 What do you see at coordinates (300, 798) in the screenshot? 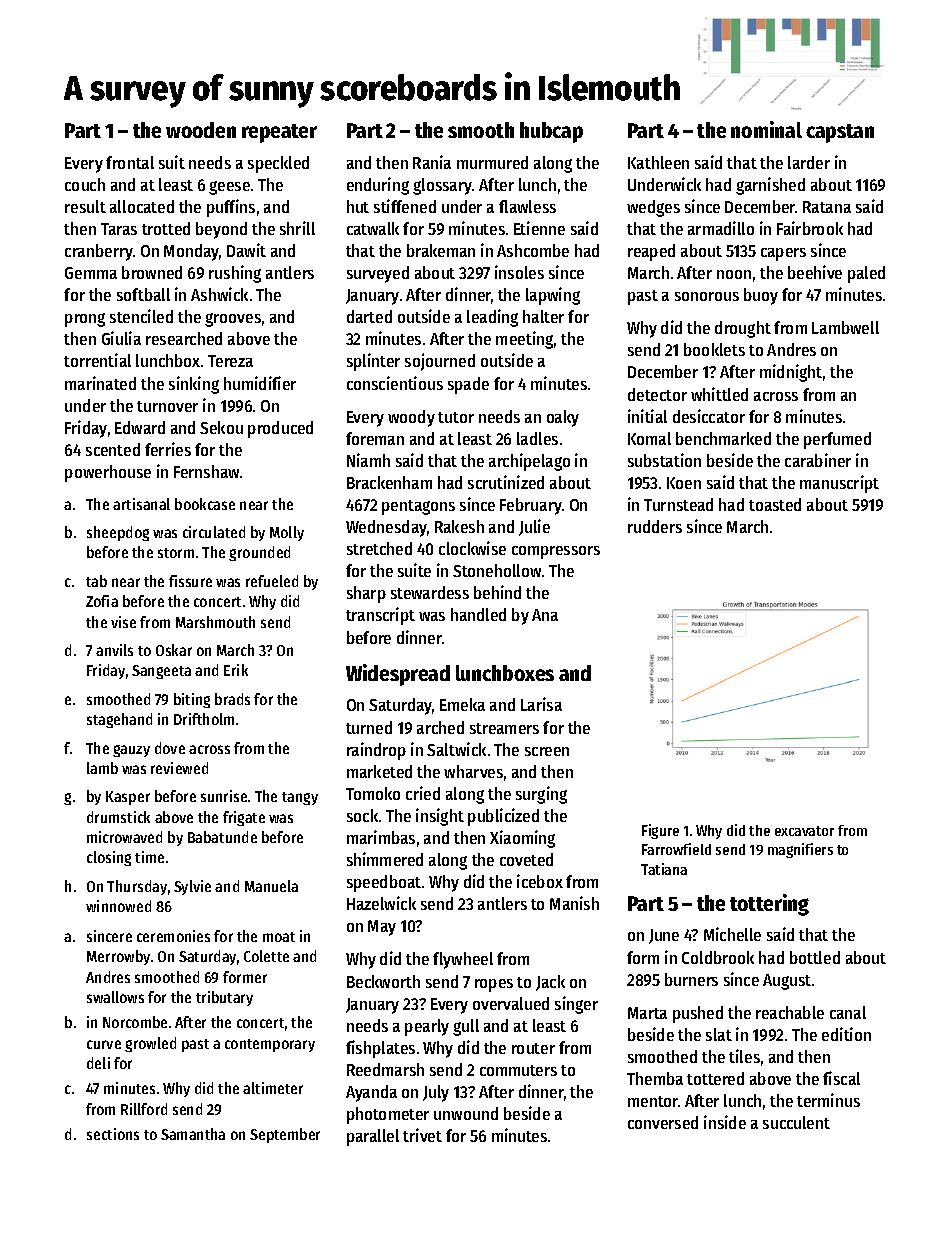
I see `tangy` at bounding box center [300, 798].
